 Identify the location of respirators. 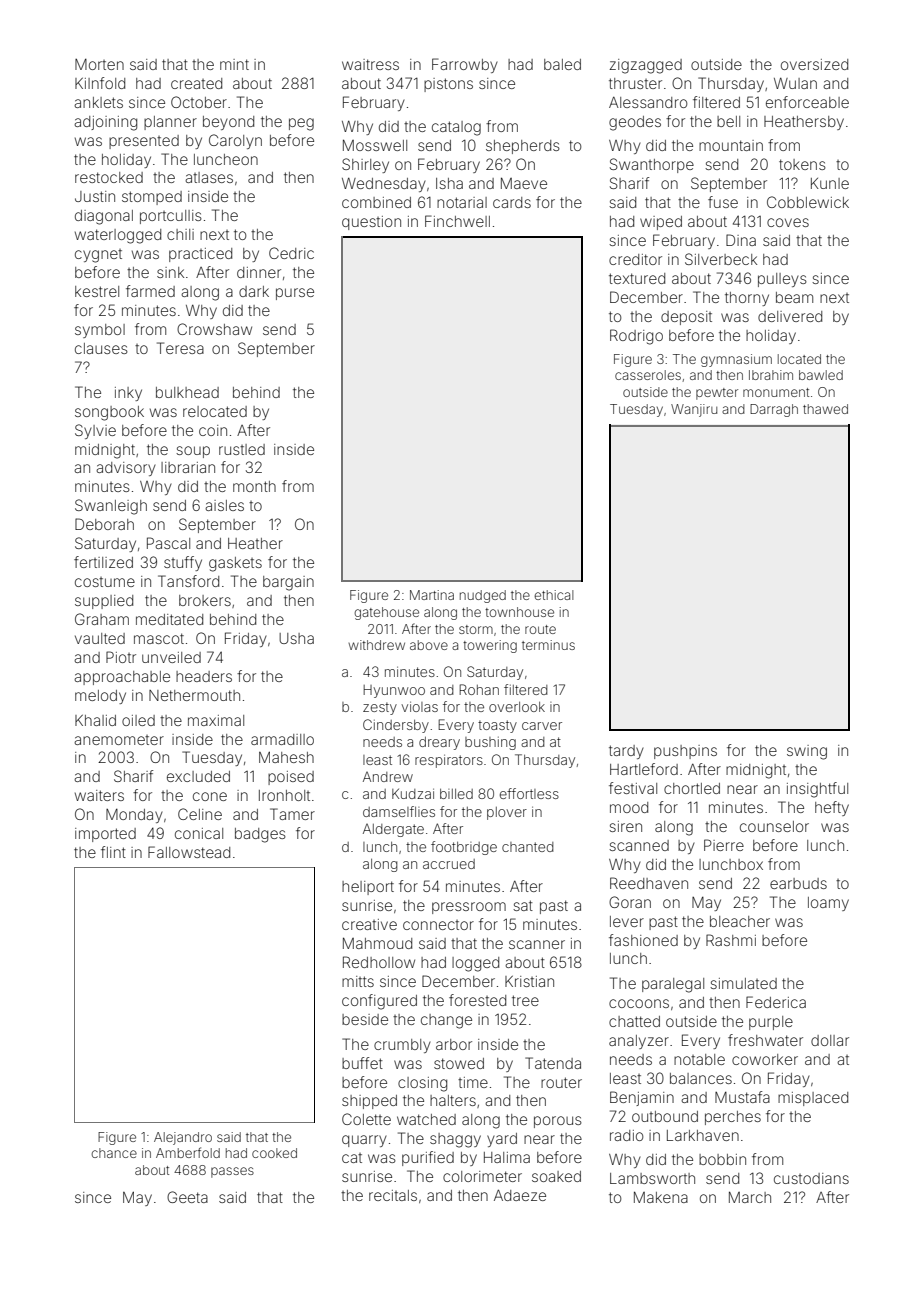
(449, 761).
